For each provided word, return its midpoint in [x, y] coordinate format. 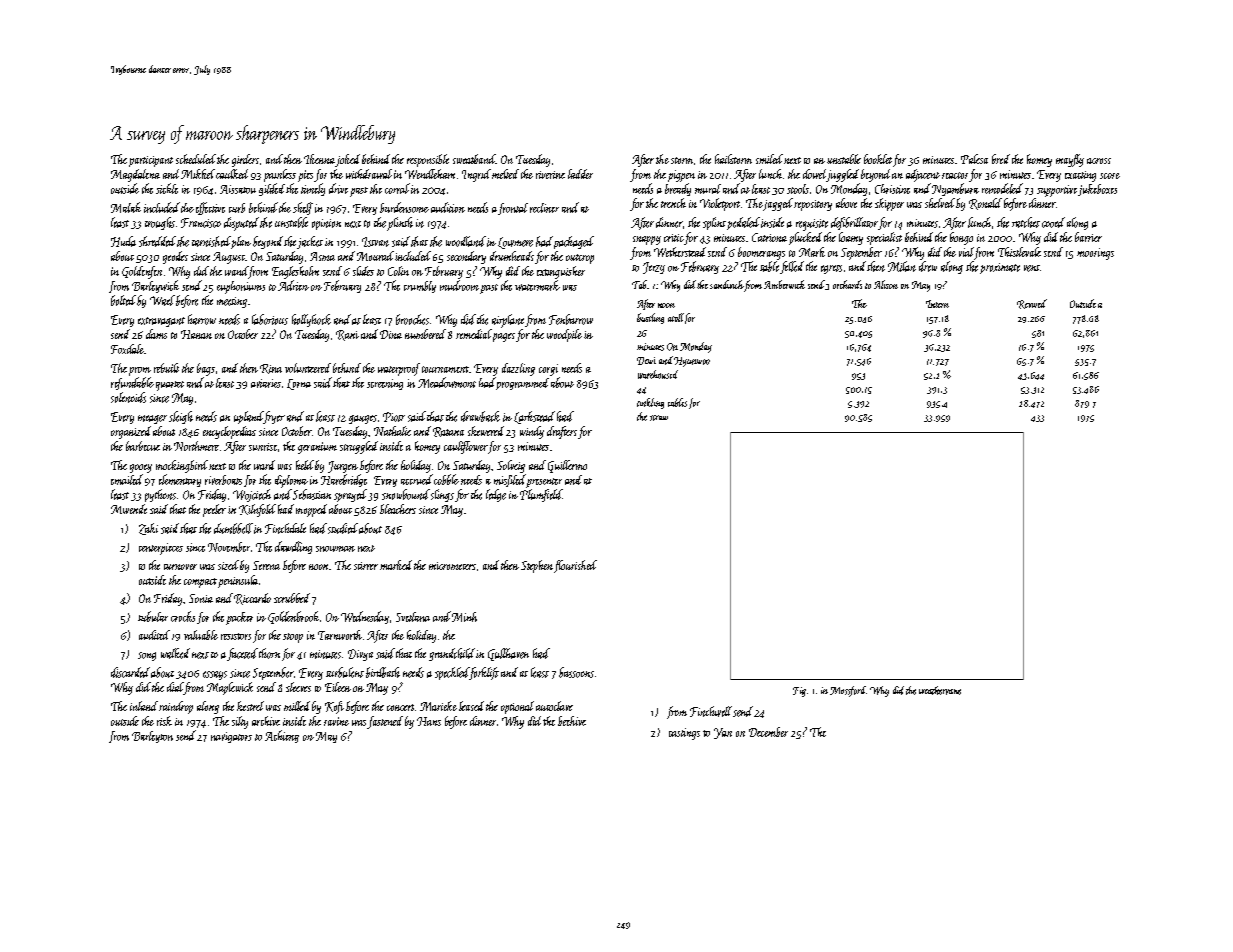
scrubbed [292, 598]
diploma [291, 481]
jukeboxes [1097, 190]
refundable [132, 383]
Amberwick [784, 284]
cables [677, 402]
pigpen [681, 176]
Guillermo [567, 466]
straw [659, 418]
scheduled [196, 159]
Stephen [537, 566]
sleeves [298, 687]
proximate [1000, 268]
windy [532, 432]
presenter [544, 483]
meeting [232, 302]
